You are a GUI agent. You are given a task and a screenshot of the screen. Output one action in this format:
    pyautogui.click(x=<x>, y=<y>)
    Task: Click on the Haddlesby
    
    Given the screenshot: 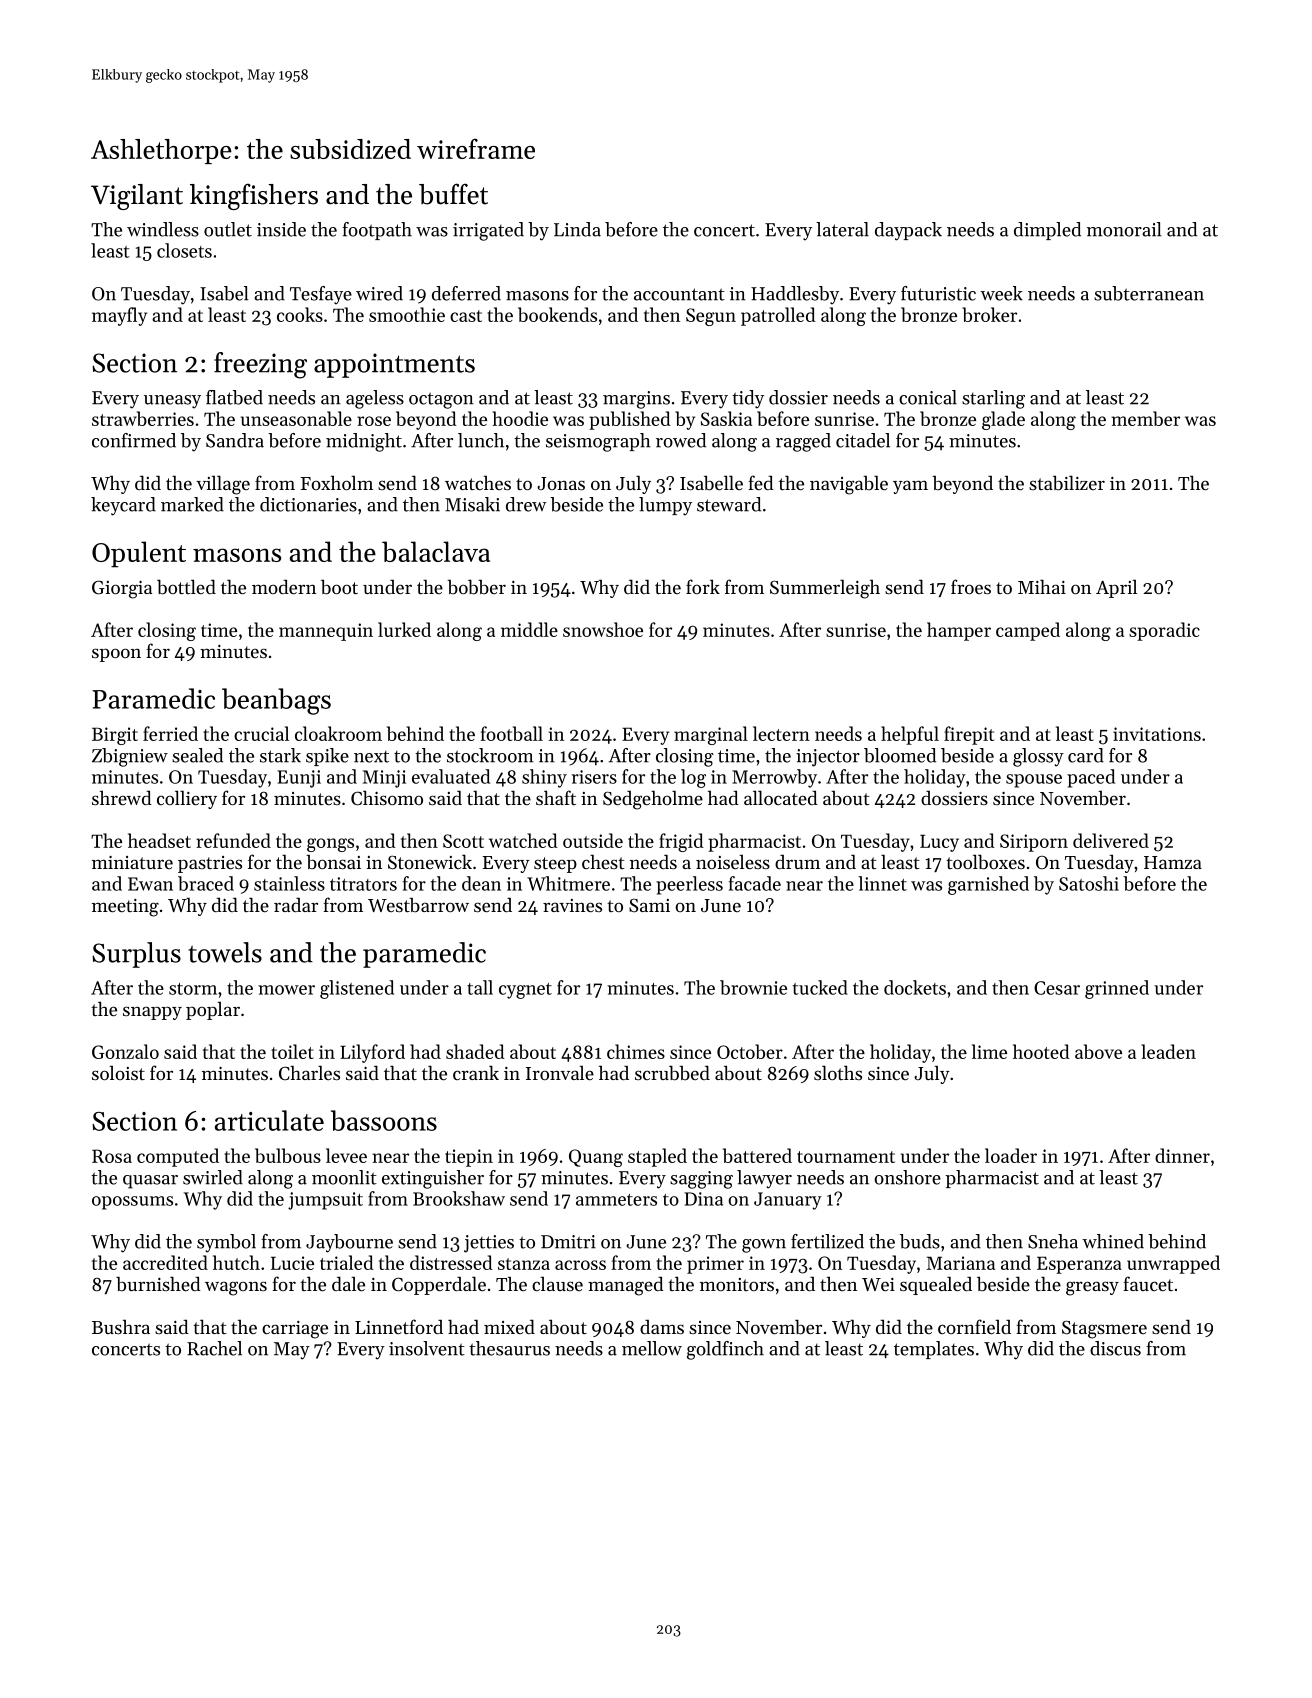 What is the action you would take?
    pyautogui.click(x=795, y=295)
